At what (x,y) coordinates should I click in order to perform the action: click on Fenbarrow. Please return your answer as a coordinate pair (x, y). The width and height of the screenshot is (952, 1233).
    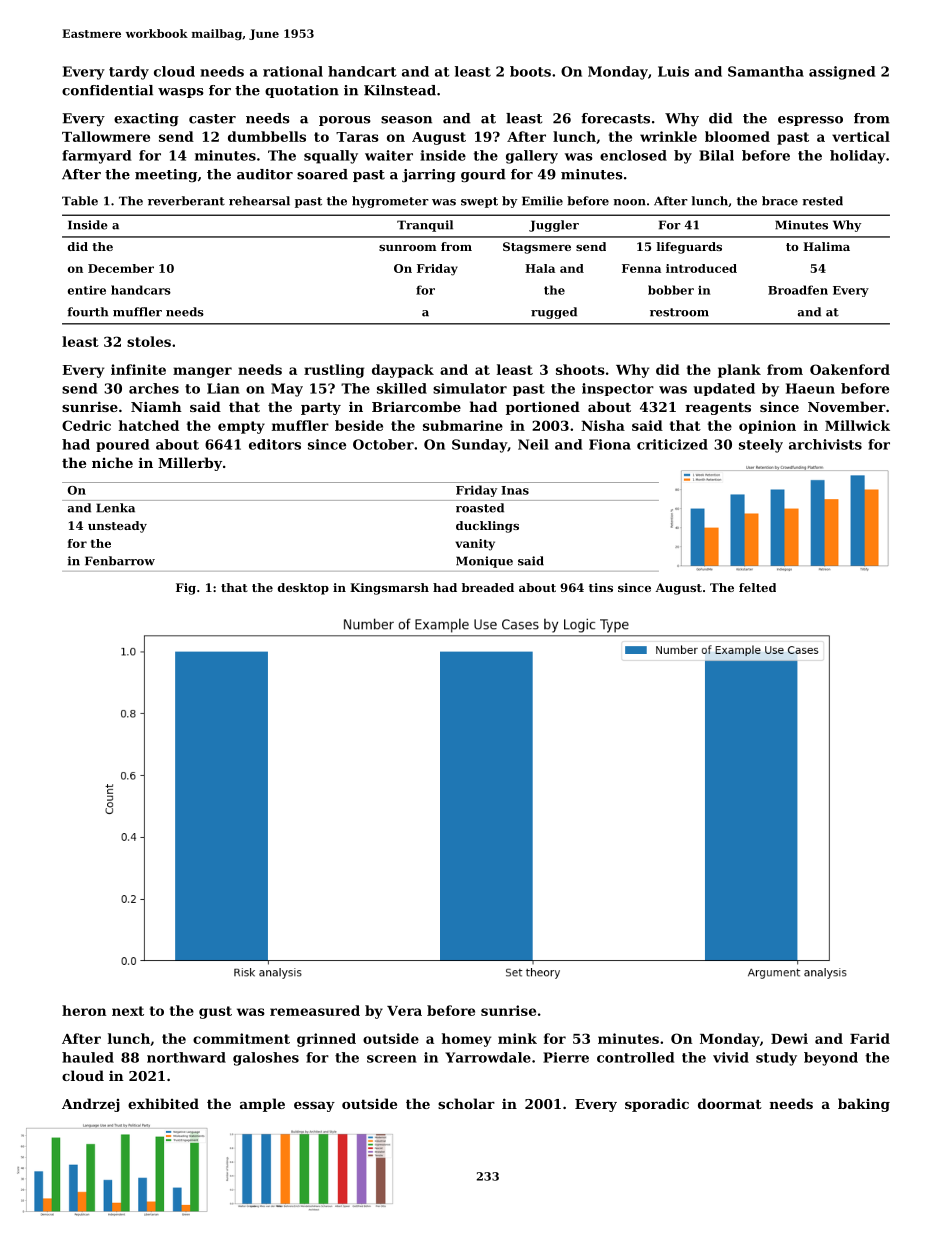
    Looking at the image, I should click on (120, 561).
